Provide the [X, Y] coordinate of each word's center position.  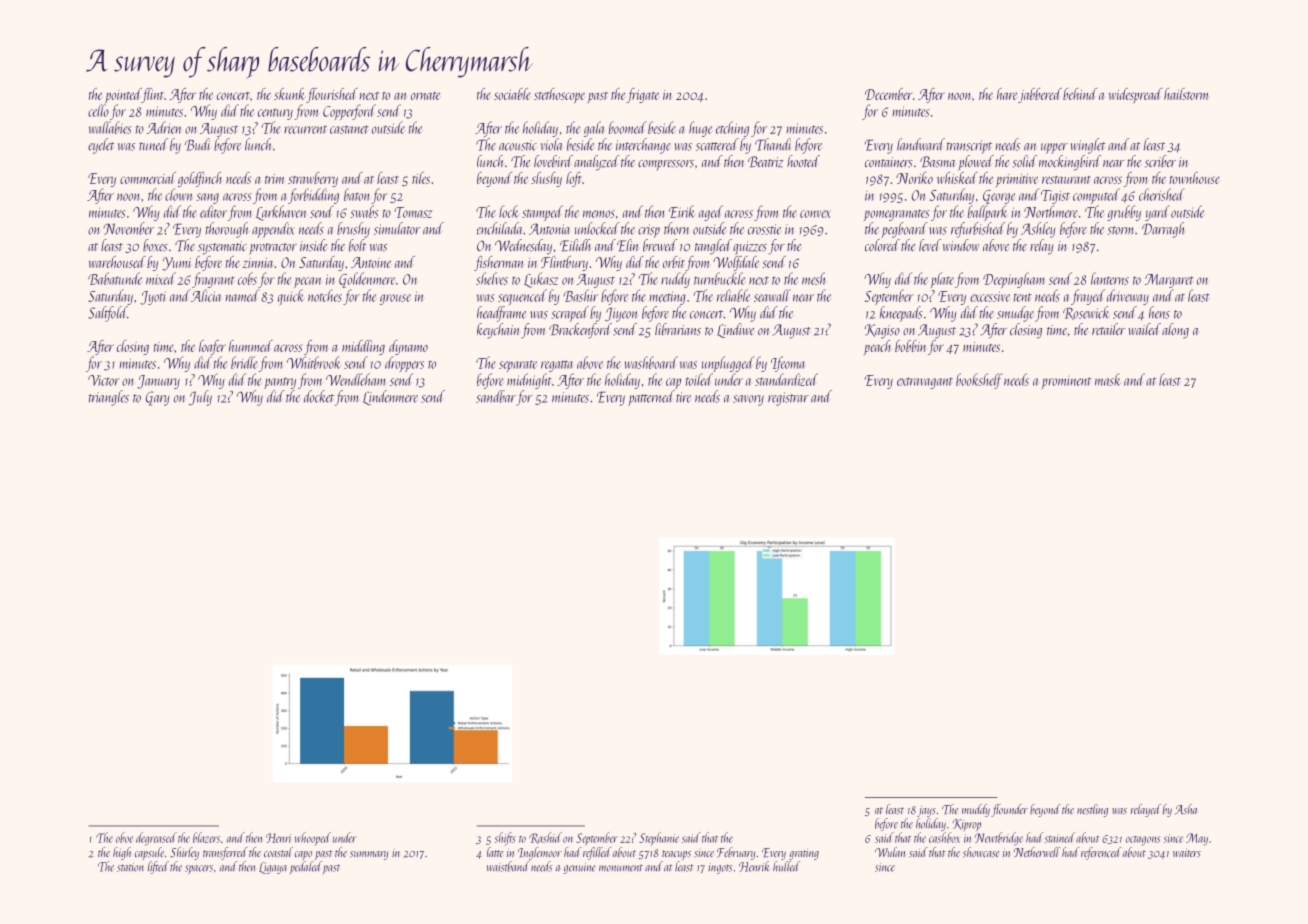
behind [1080, 94]
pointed [123, 95]
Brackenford [580, 331]
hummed [251, 346]
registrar [788, 399]
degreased [156, 839]
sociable [512, 94]
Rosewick [1086, 313]
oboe [124, 837]
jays [926, 811]
